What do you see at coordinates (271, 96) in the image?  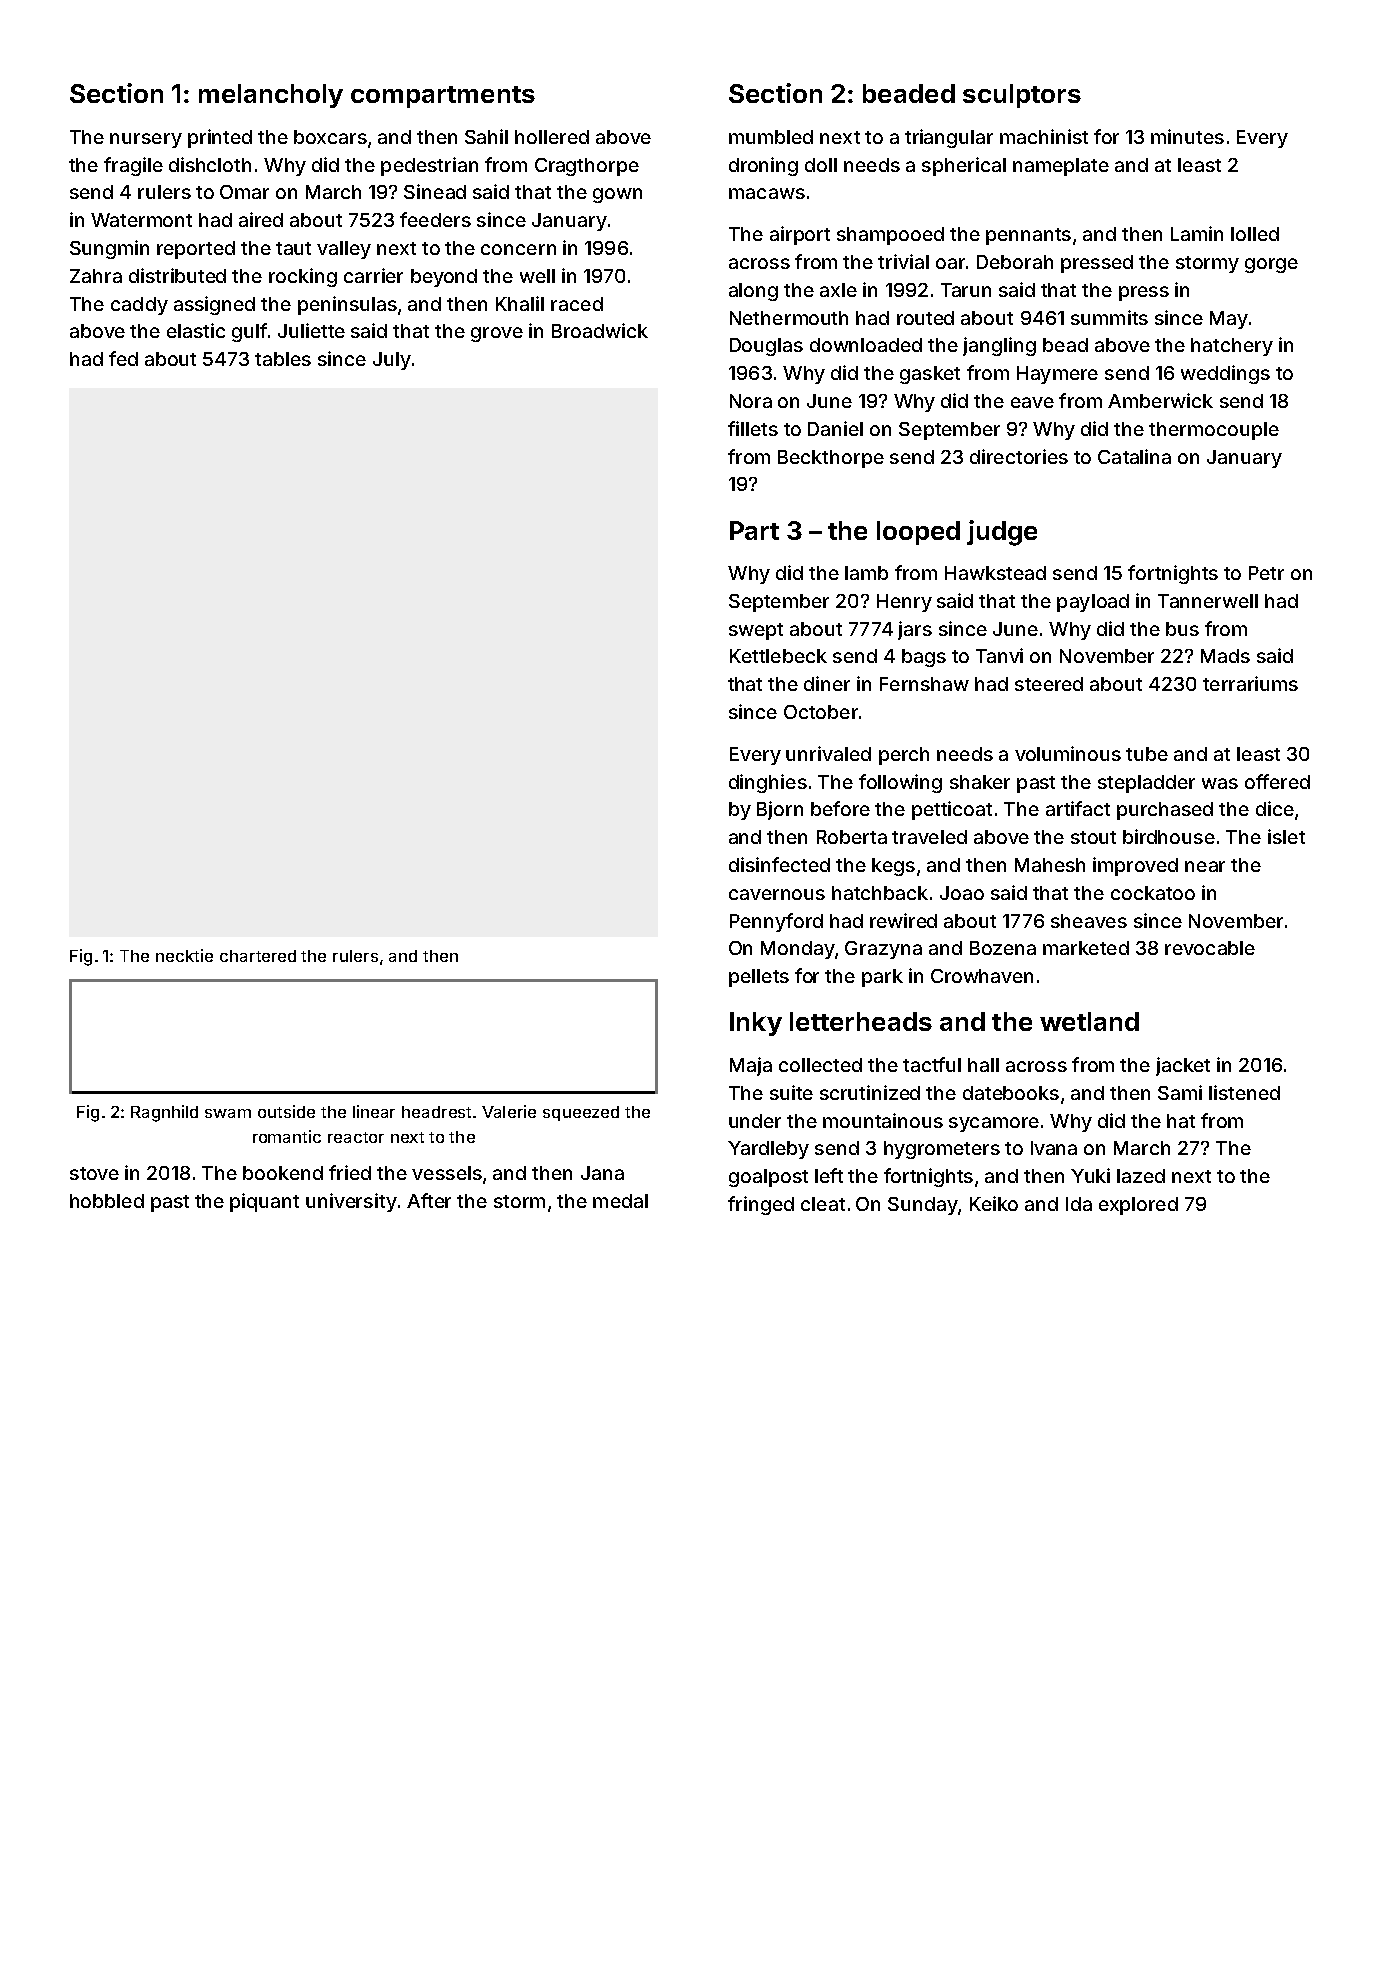 I see `melancholy` at bounding box center [271, 96].
